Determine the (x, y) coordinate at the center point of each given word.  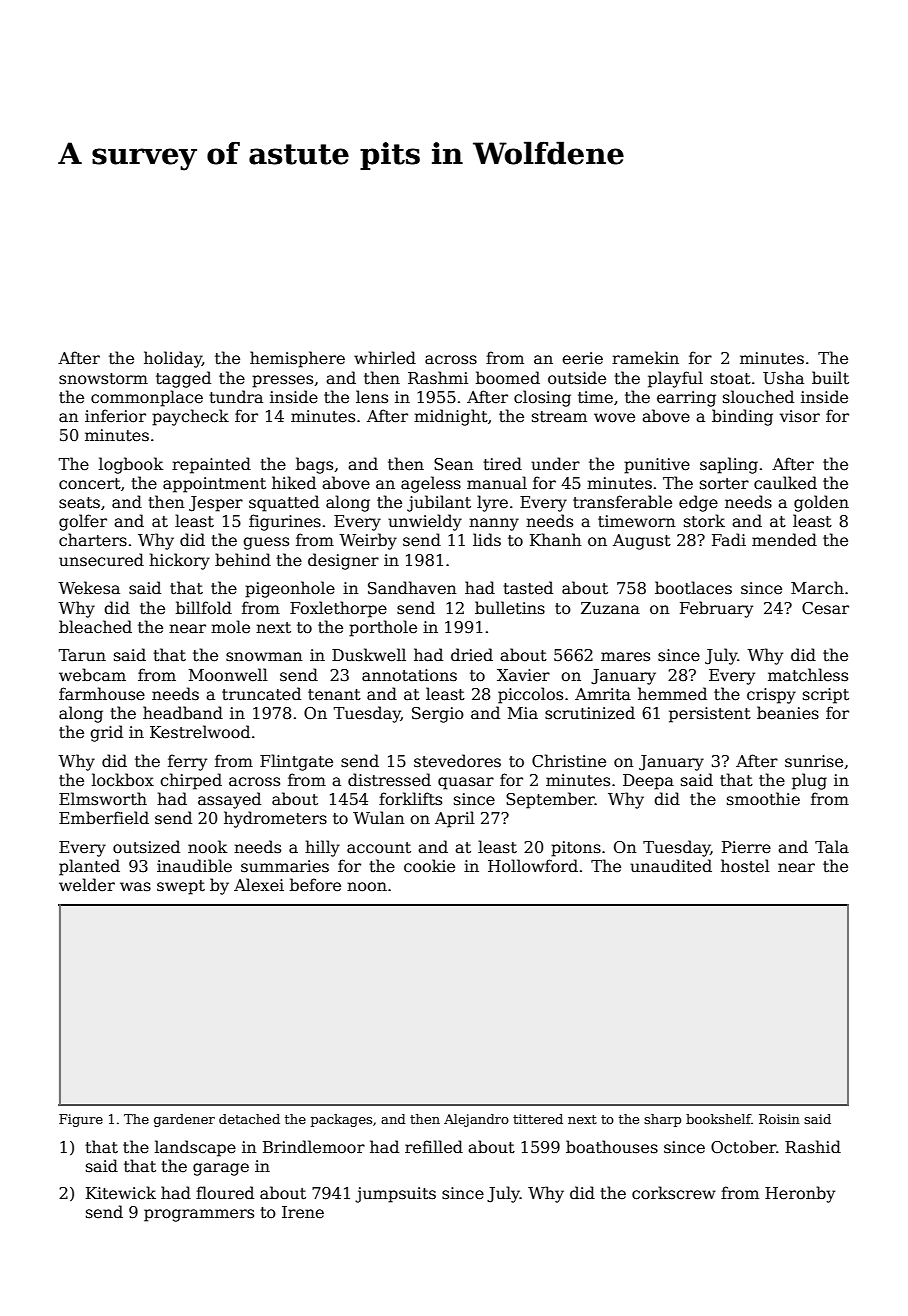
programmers (199, 1215)
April (455, 819)
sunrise (814, 761)
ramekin (645, 358)
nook (207, 847)
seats (79, 503)
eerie (582, 358)
